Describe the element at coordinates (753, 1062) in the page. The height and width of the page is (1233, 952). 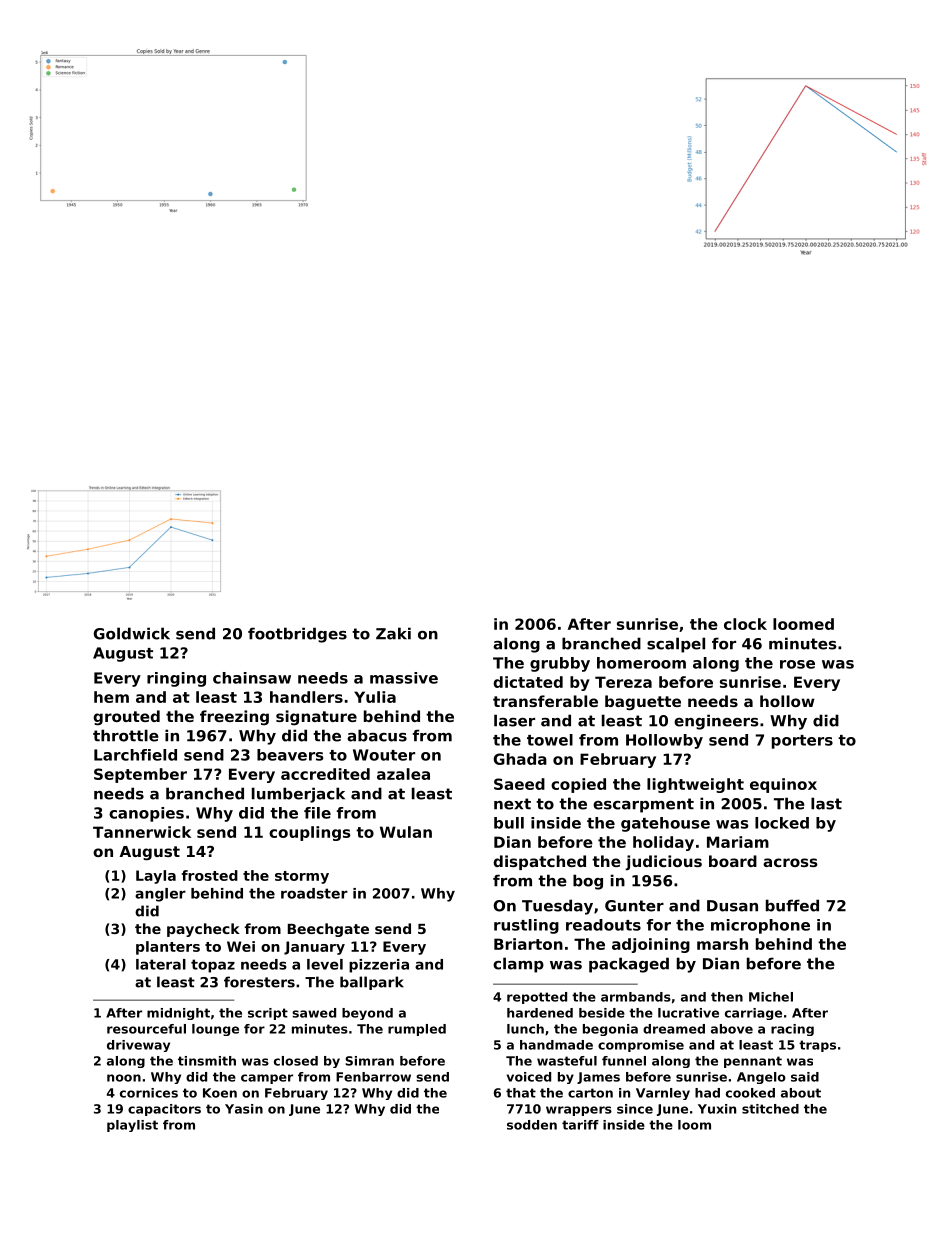
I see `pennant` at that location.
